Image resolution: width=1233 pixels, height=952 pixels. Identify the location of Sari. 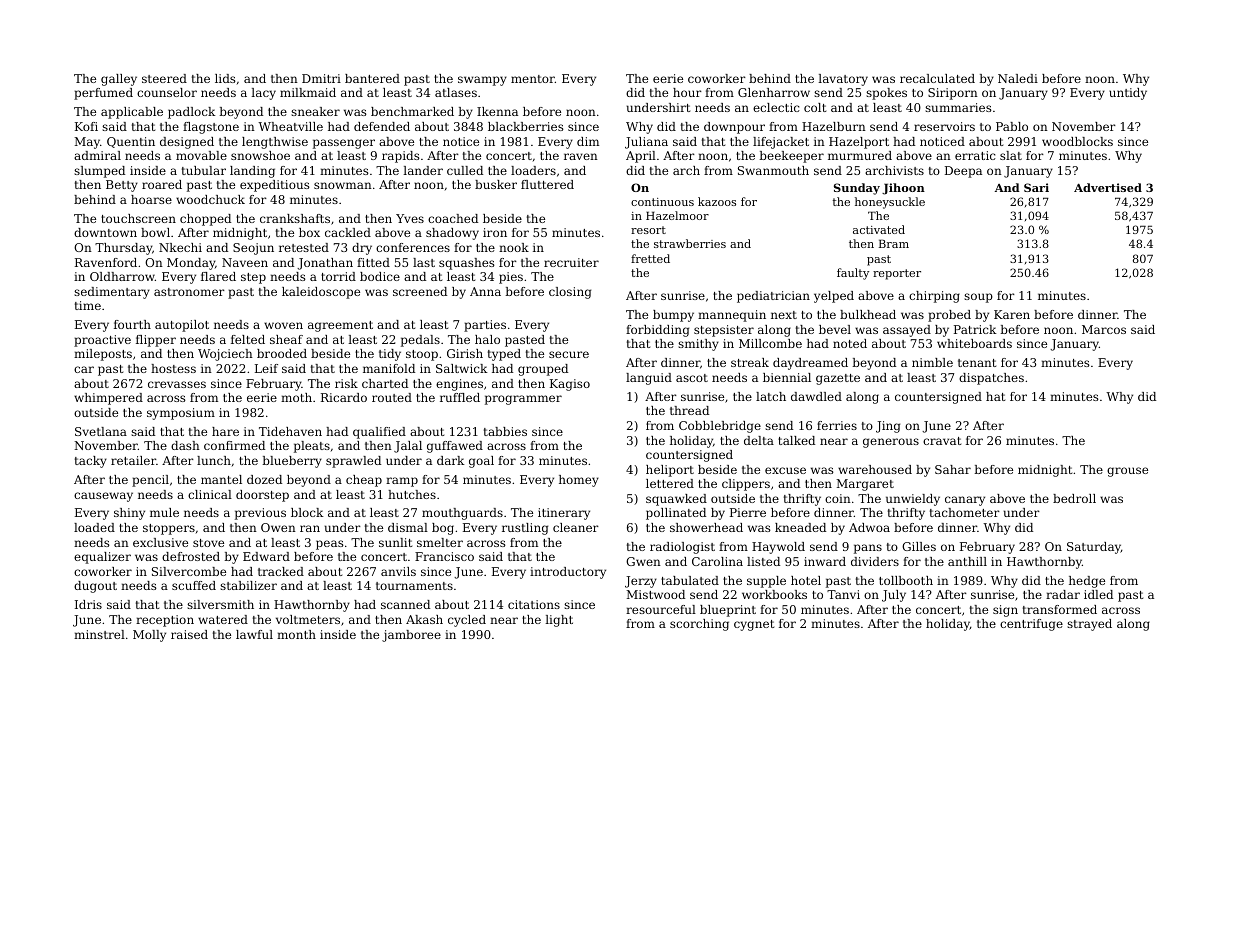
(1036, 187).
